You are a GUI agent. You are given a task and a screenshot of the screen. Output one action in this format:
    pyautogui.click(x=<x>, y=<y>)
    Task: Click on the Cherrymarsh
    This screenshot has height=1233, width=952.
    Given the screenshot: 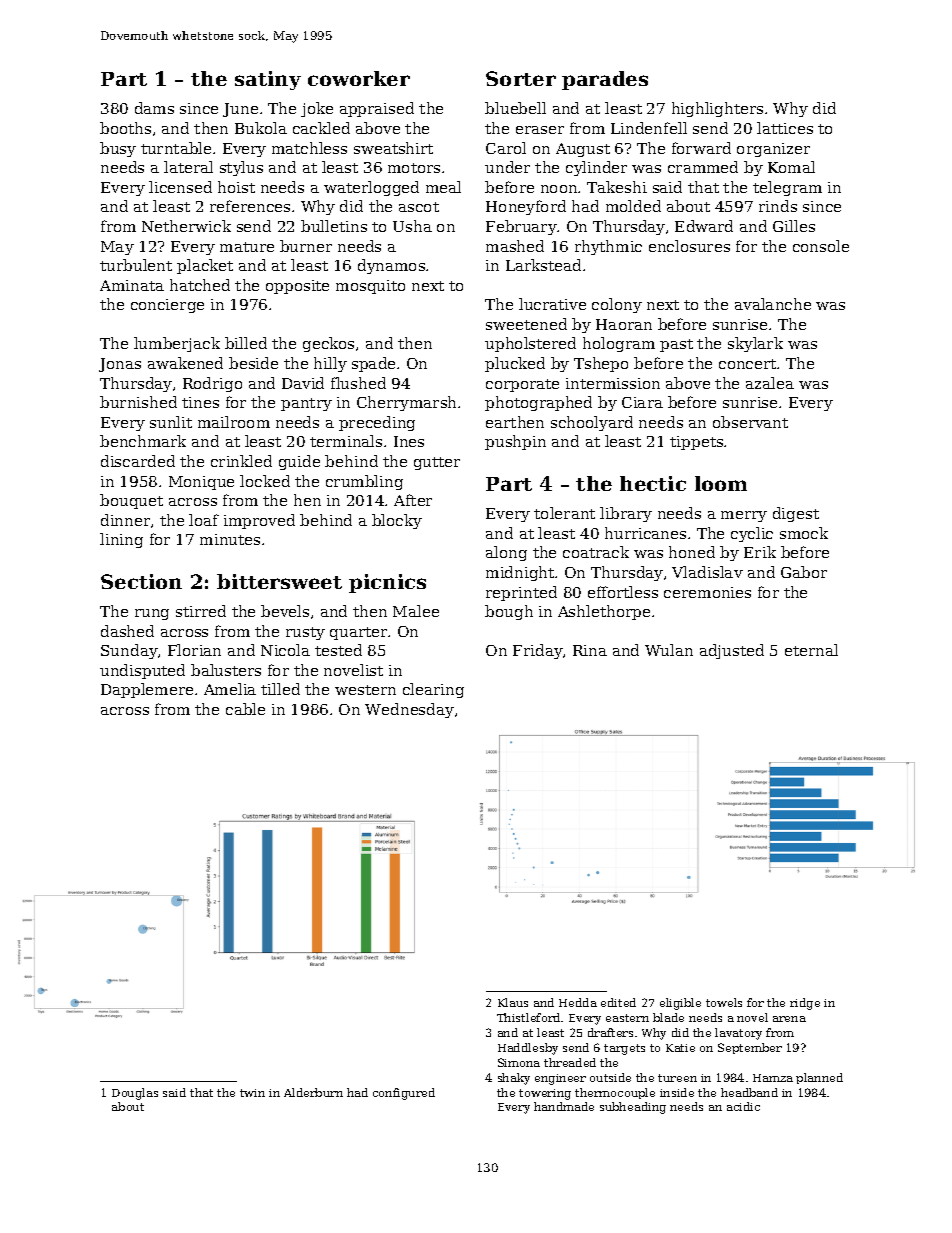 What is the action you would take?
    pyautogui.click(x=406, y=403)
